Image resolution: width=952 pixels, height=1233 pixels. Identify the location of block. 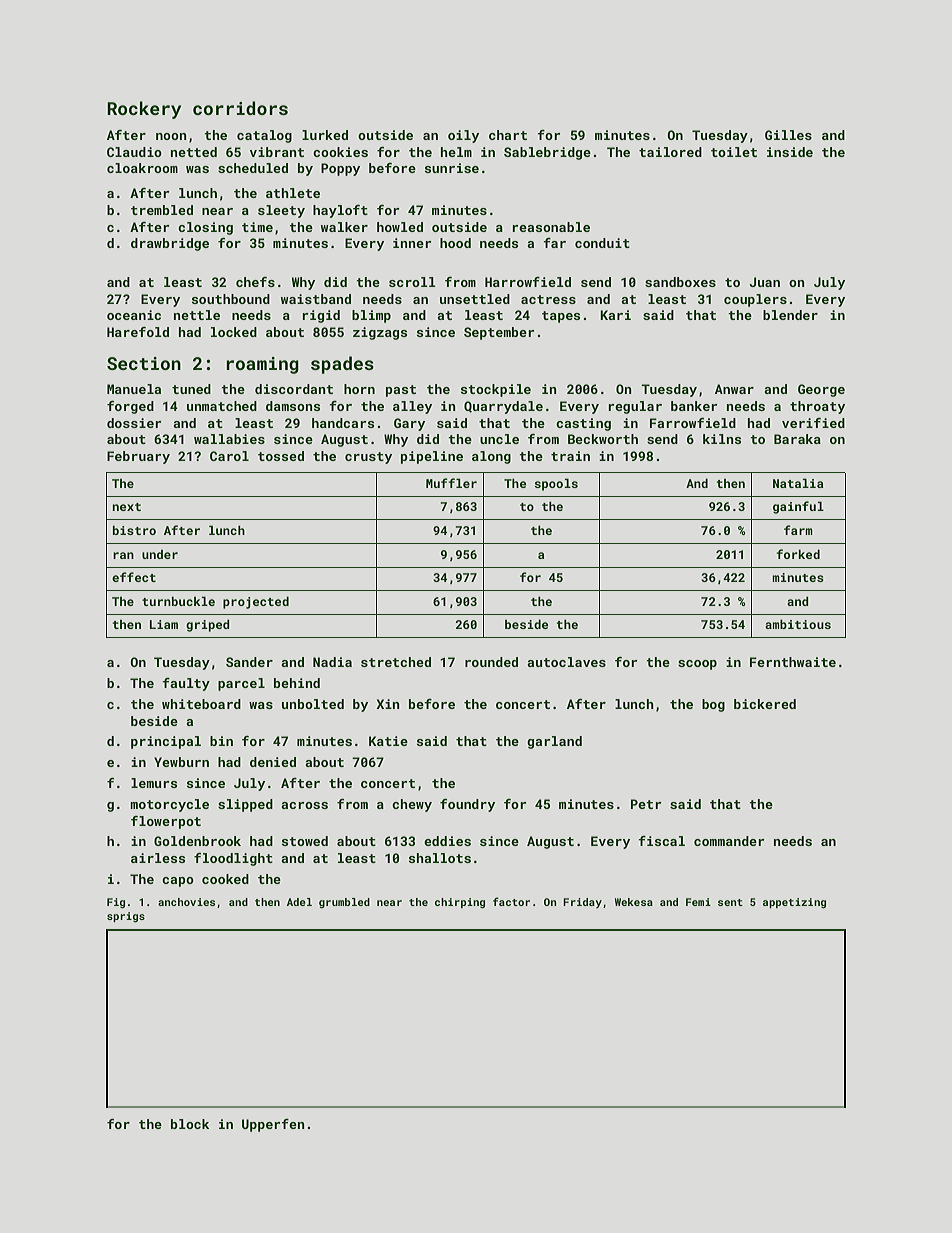
(190, 1124).
